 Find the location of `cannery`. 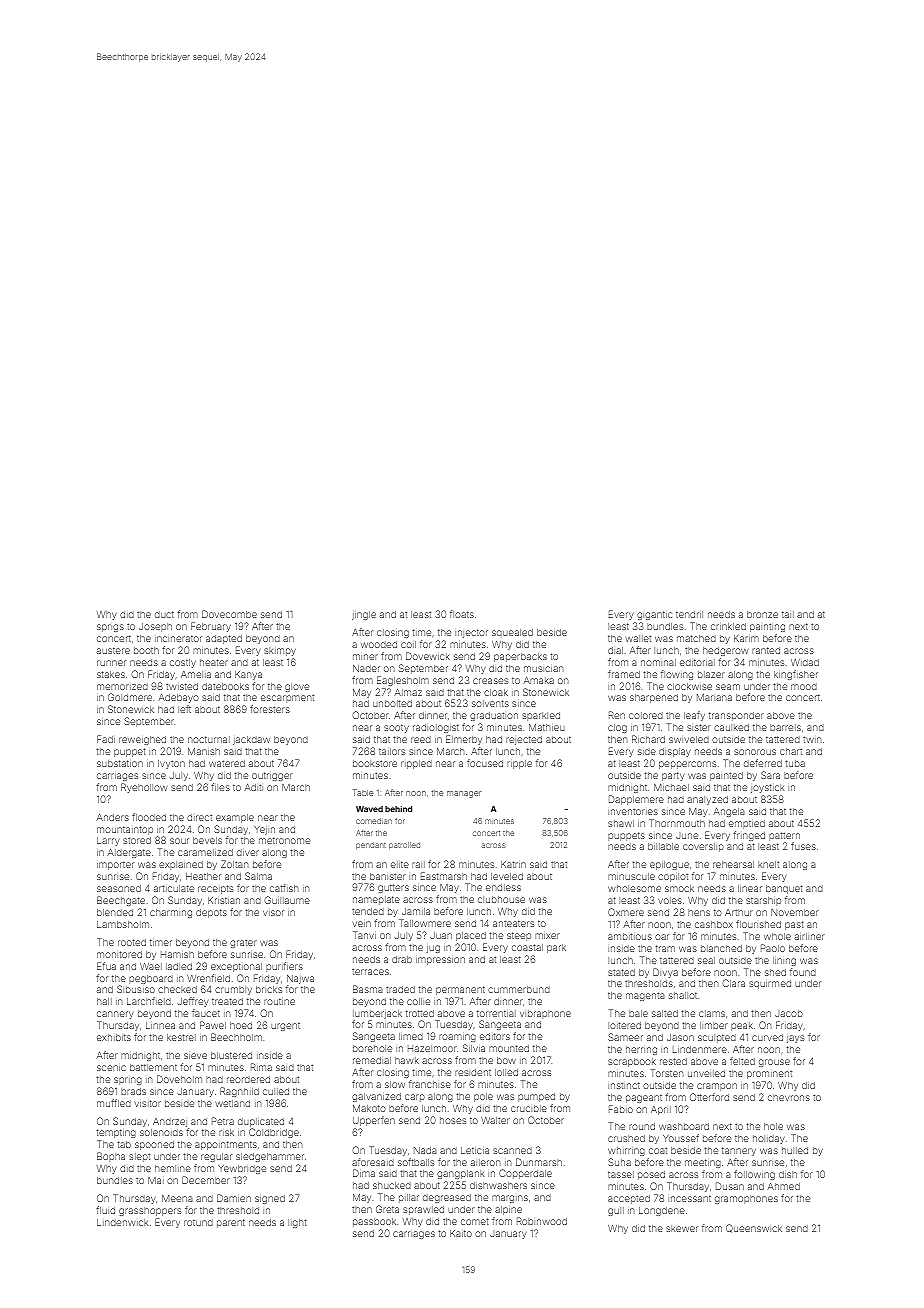

cannery is located at coordinates (115, 1015).
